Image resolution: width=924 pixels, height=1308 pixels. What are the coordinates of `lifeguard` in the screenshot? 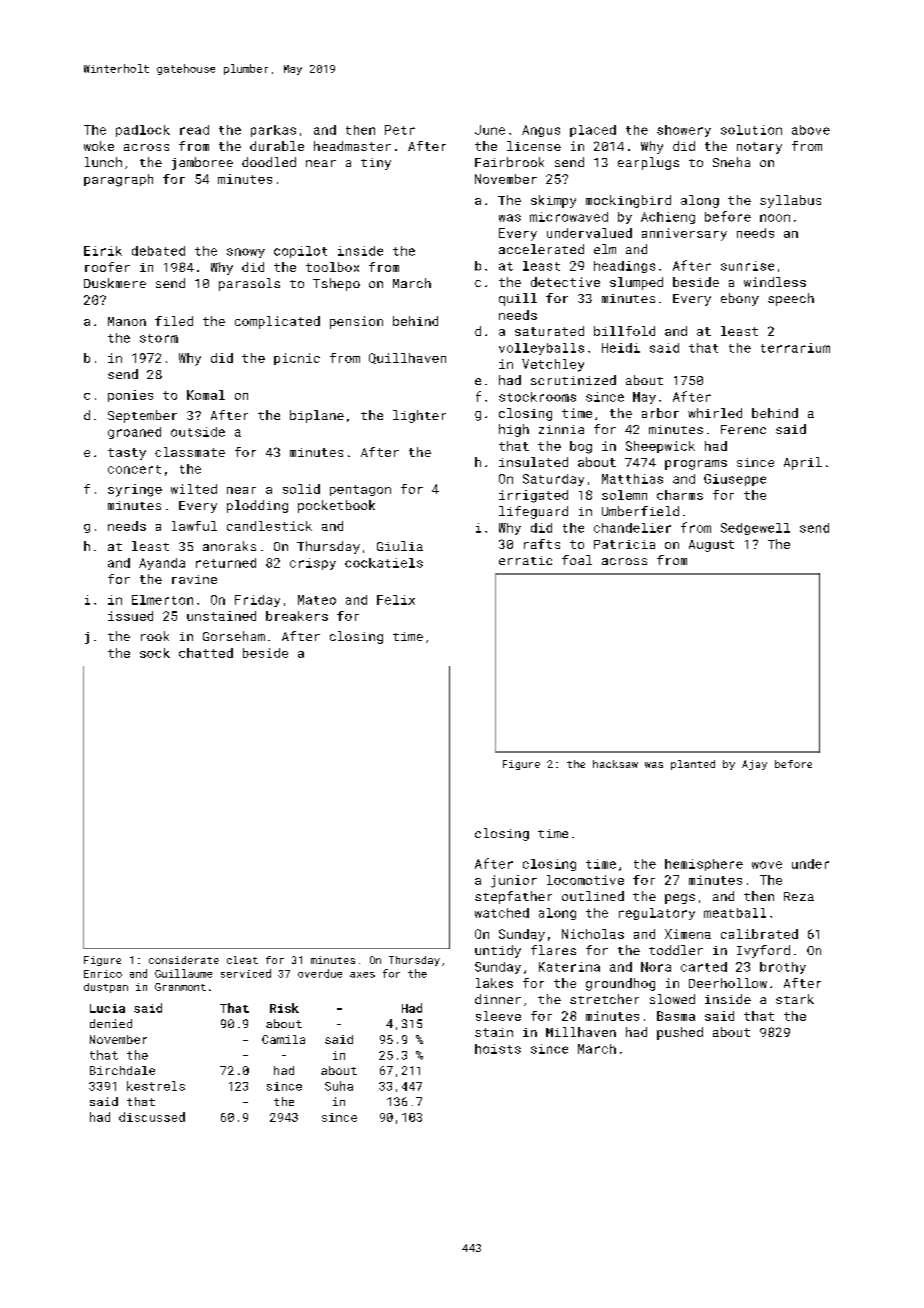 It's located at (533, 512).
